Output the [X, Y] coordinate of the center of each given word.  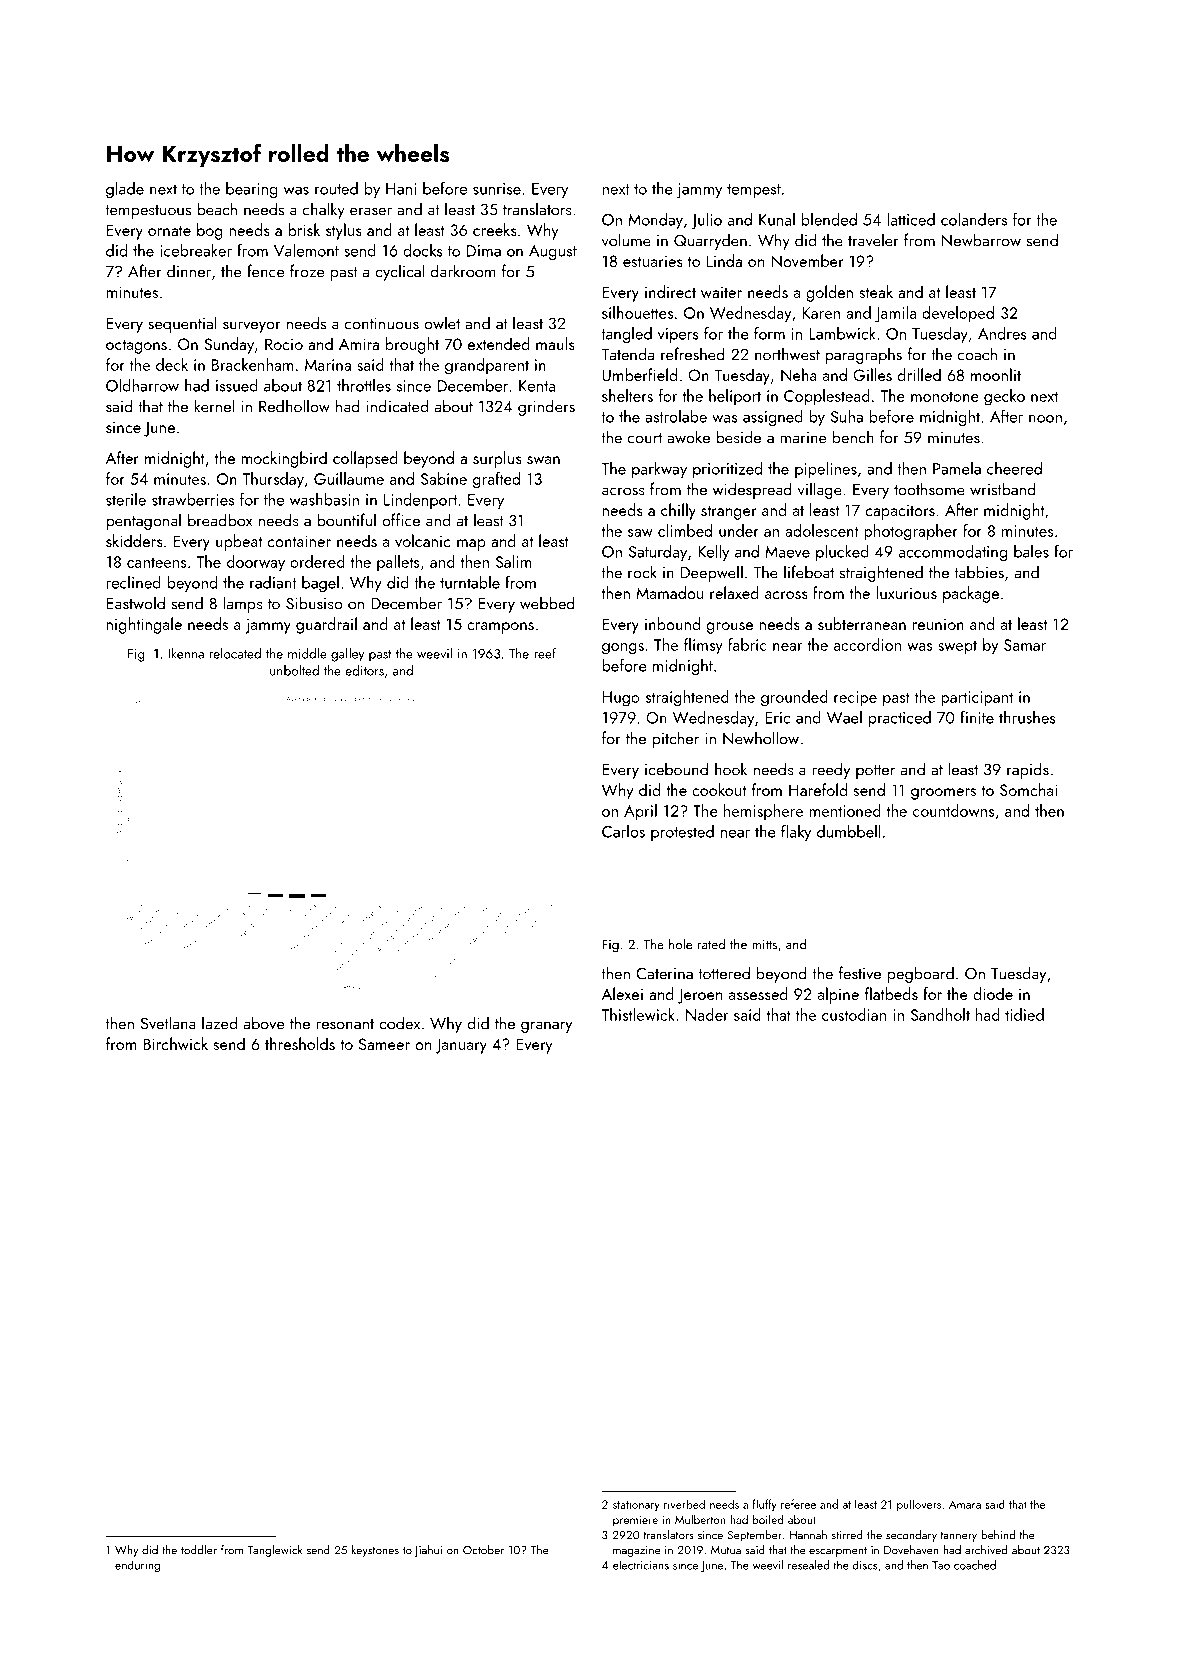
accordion [867, 644]
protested [682, 833]
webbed [547, 603]
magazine [637, 1551]
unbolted [294, 670]
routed [336, 188]
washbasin [324, 499]
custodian [854, 1014]
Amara [965, 1504]
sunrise [497, 189]
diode [993, 993]
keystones [375, 1551]
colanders [974, 219]
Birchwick [176, 1043]
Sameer [384, 1044]
